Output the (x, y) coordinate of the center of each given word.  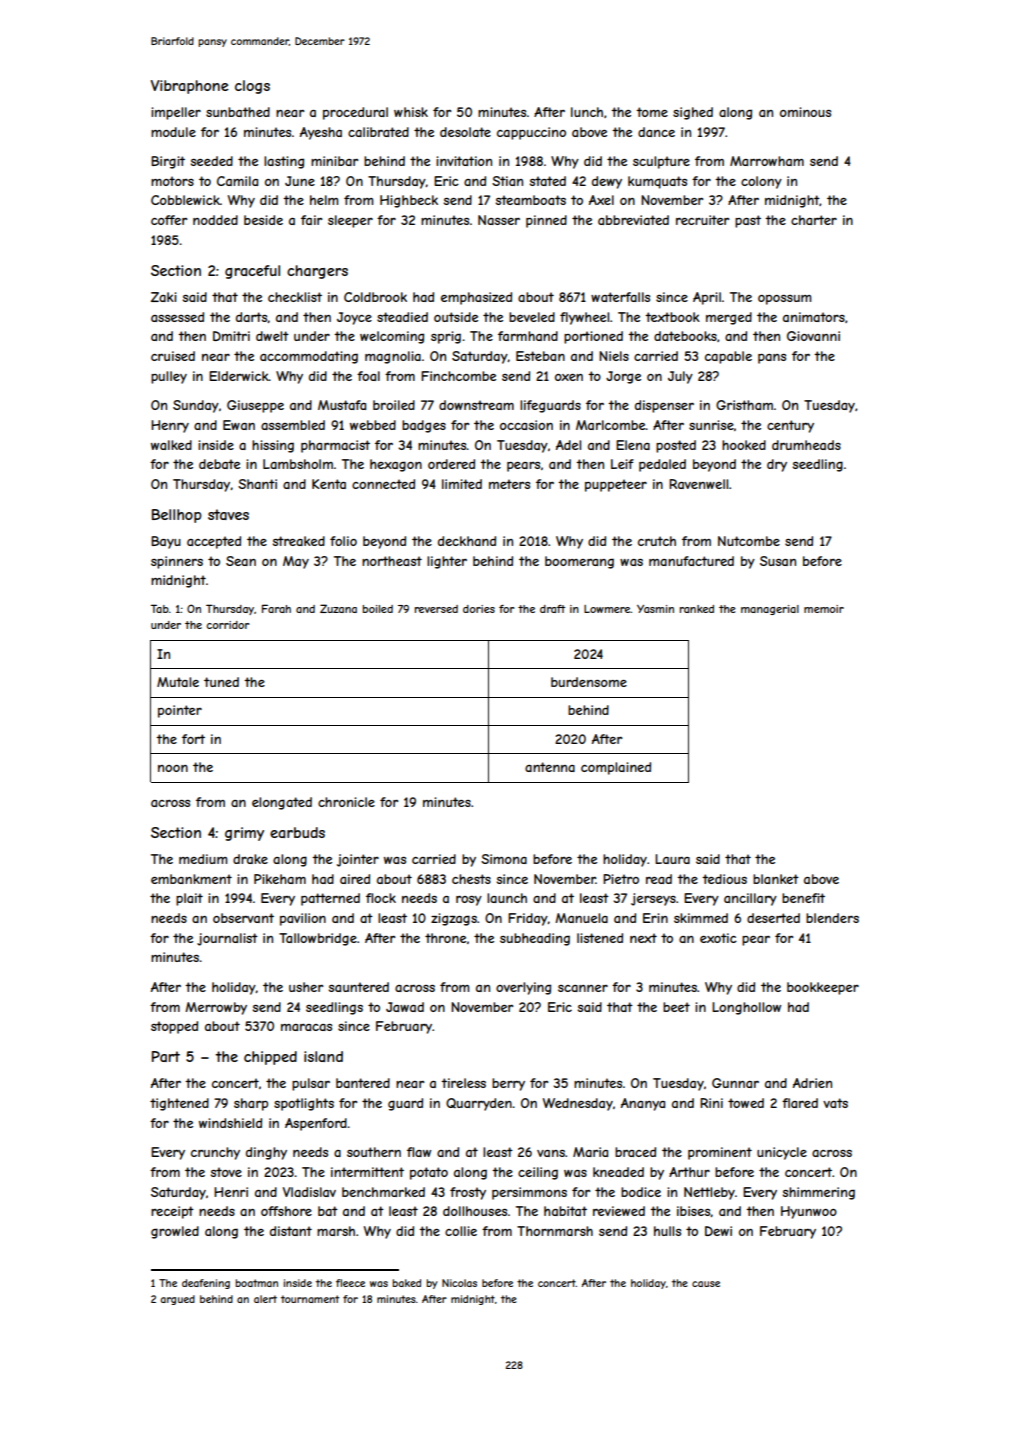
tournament (310, 1299)
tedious (724, 879)
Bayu (166, 542)
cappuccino (531, 133)
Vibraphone (190, 87)
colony (761, 182)
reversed (436, 609)
